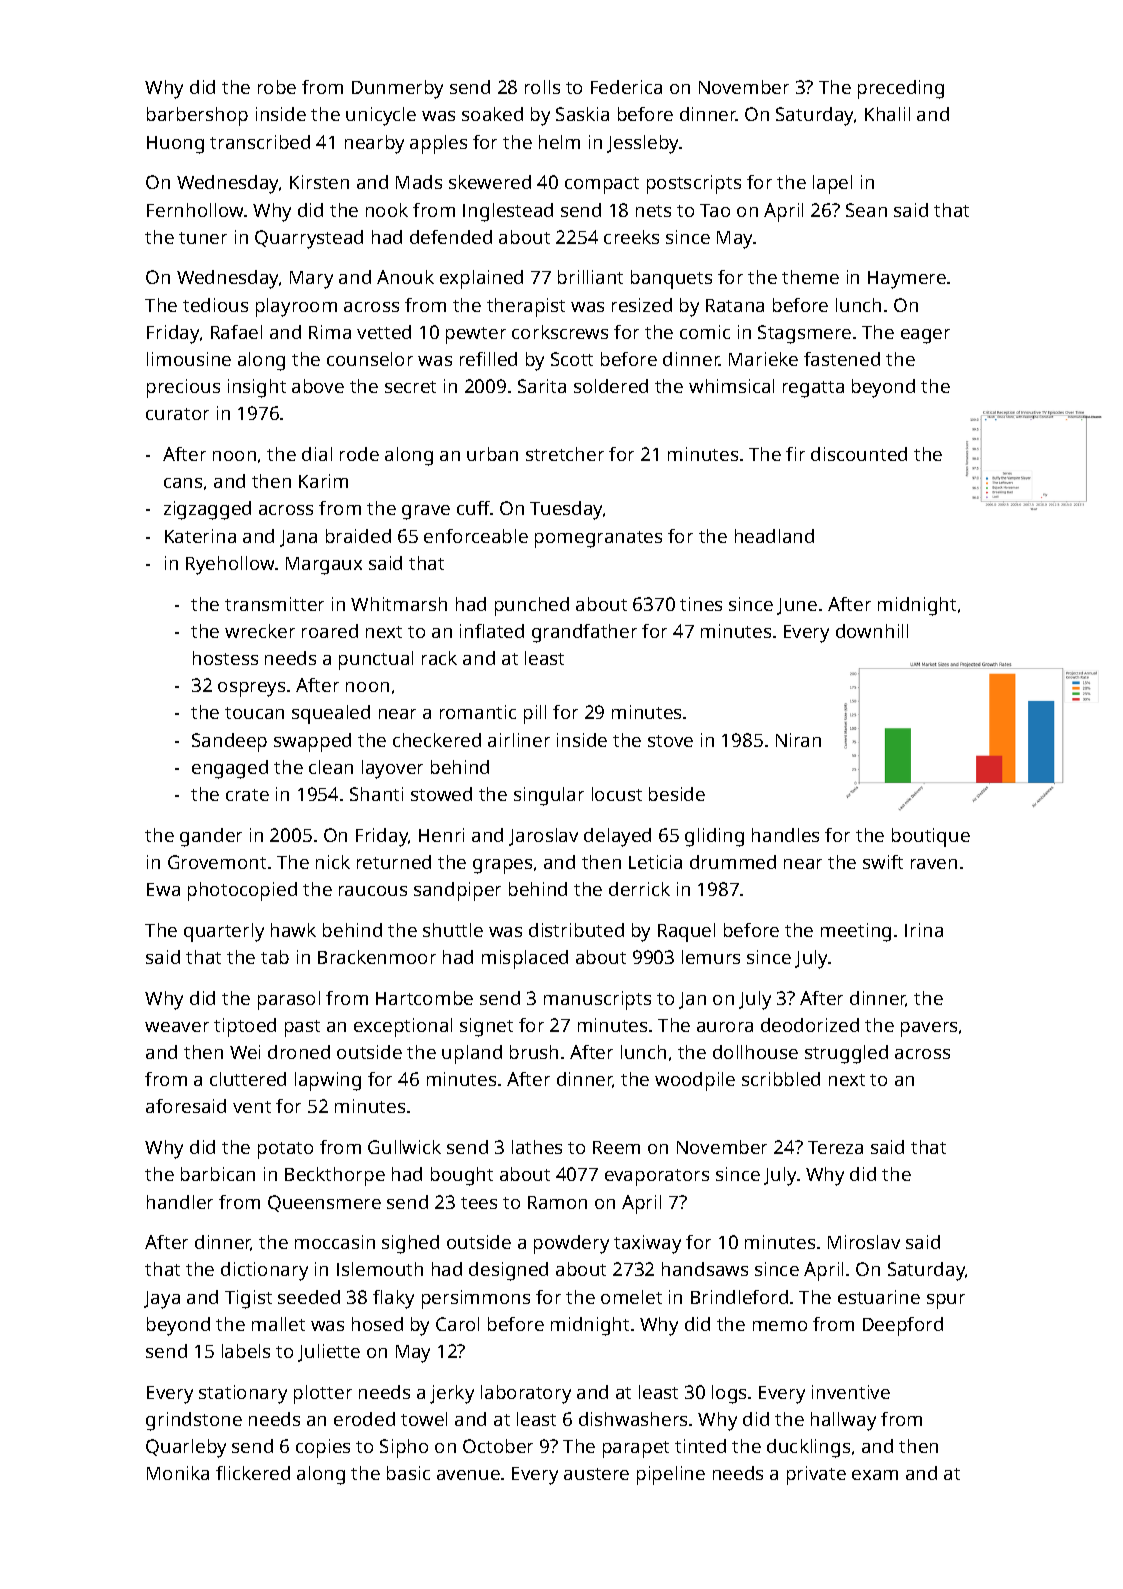 This screenshot has width=1123, height=1589. Describe the element at coordinates (277, 87) in the screenshot. I see `robe` at that location.
